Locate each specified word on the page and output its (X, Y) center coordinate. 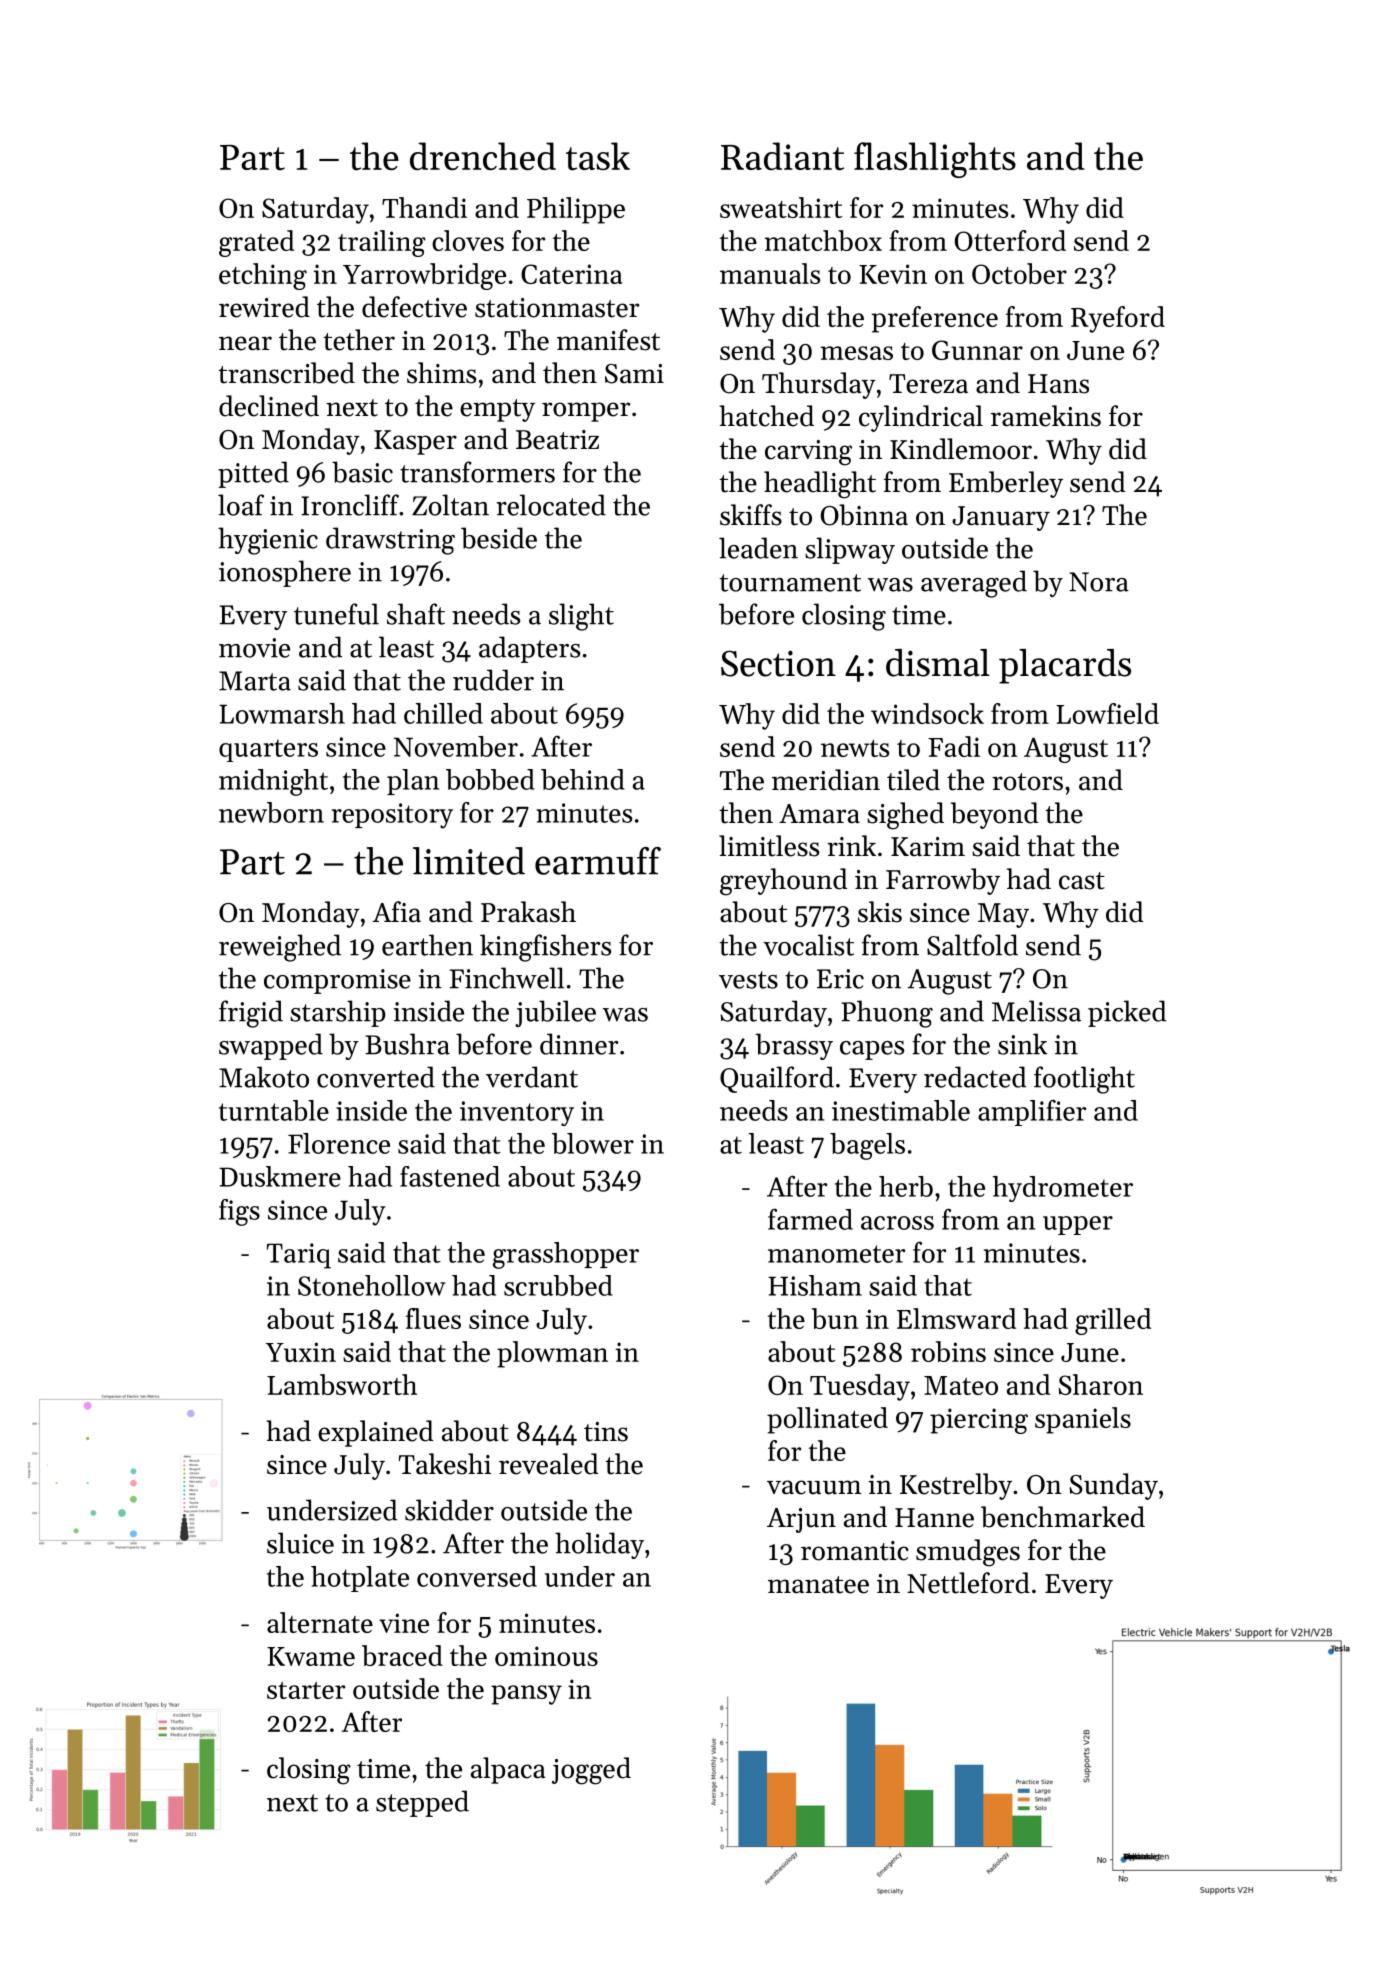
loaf (241, 505)
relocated (551, 505)
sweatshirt (781, 207)
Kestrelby (956, 1486)
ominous (546, 1656)
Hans (1058, 384)
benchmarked (1063, 1517)
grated (256, 243)
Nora (1099, 582)
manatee (818, 1585)
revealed (549, 1464)
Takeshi (445, 1464)
